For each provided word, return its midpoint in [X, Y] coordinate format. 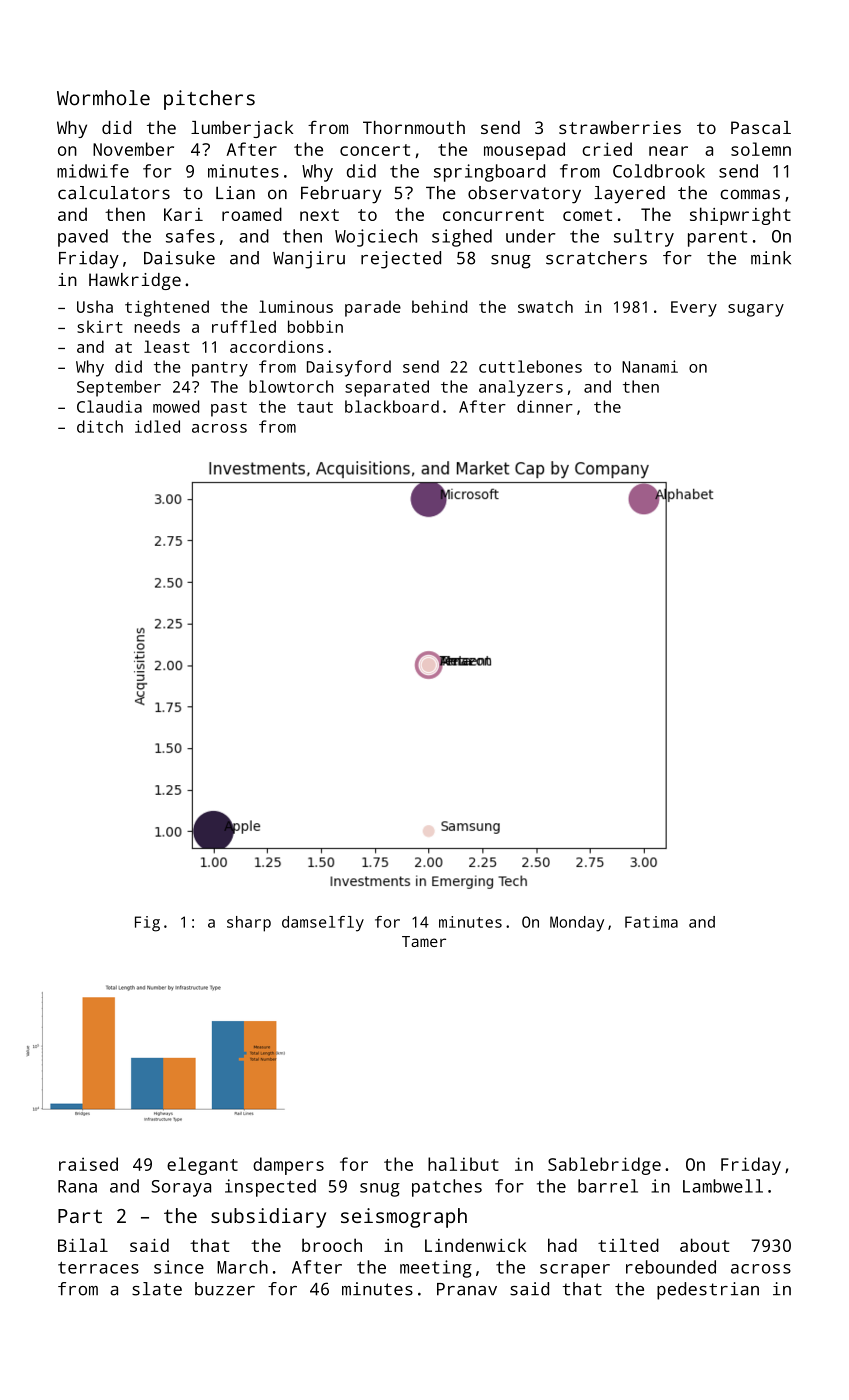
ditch [100, 426]
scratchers [596, 258]
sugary [756, 310]
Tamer [424, 941]
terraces [98, 1268]
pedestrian [708, 1291]
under [531, 236]
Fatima [651, 922]
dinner [545, 406]
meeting [436, 1269]
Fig [147, 924]
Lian [235, 193]
